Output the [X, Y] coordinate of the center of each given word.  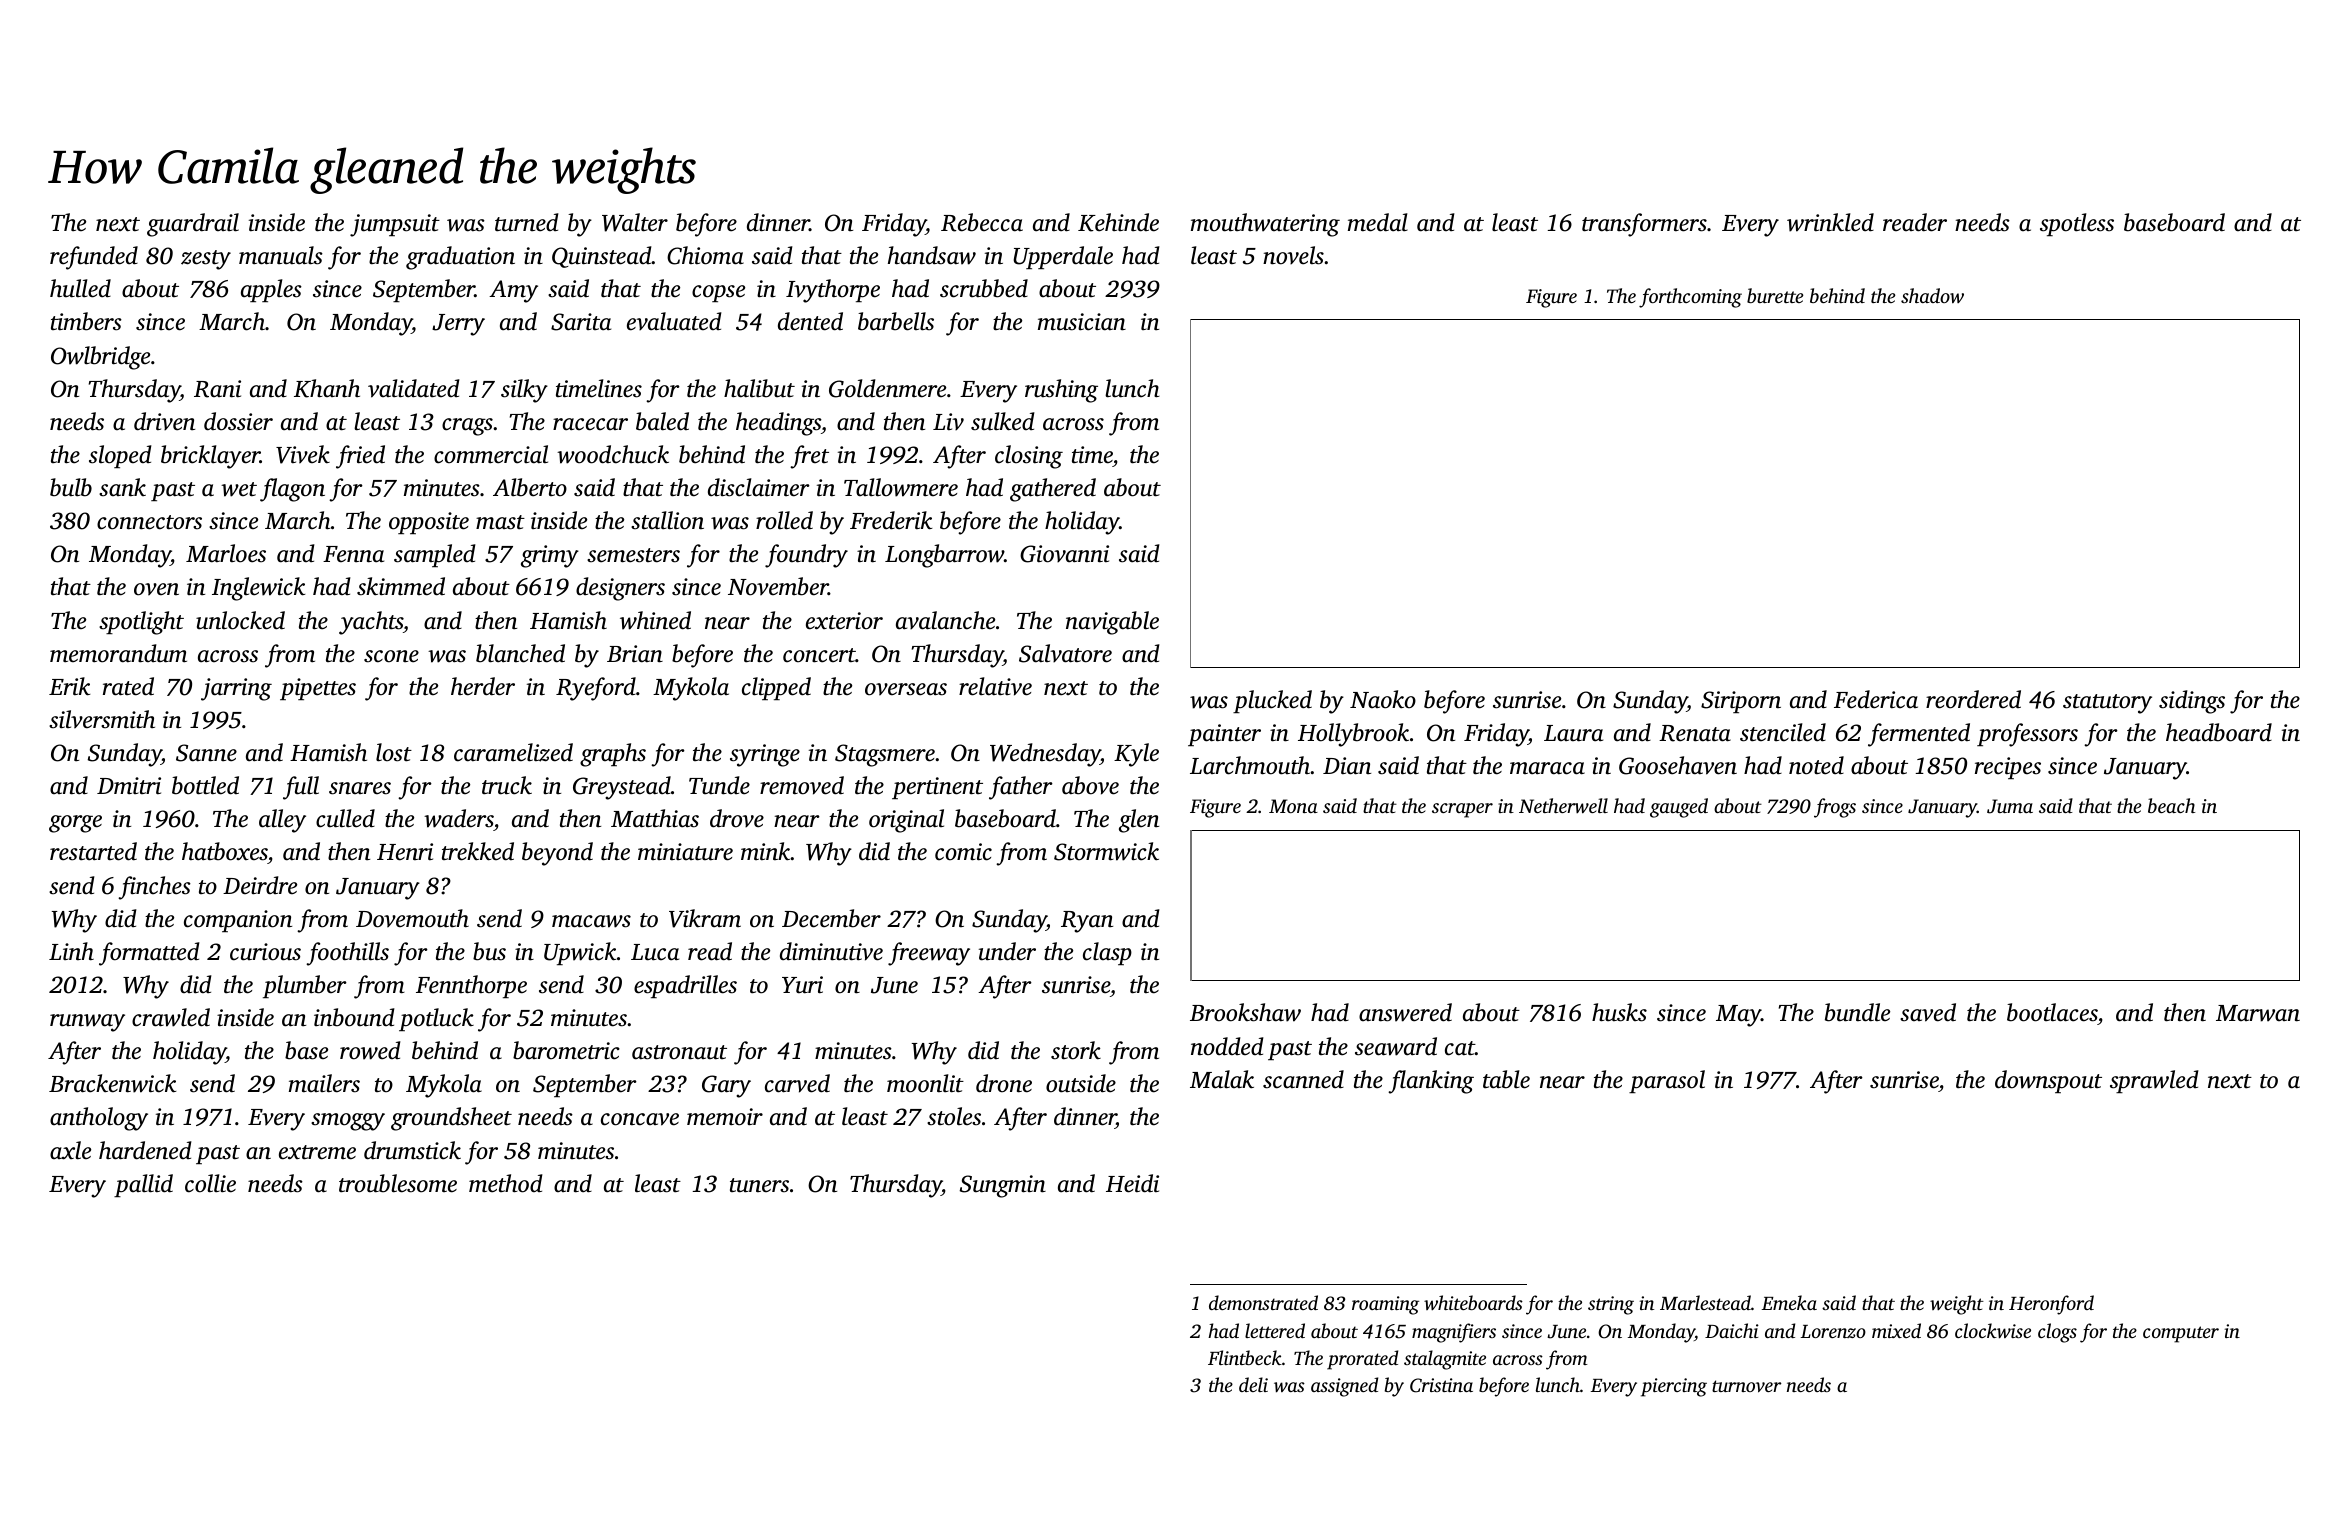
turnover [1747, 1386]
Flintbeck [1245, 1357]
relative [995, 686]
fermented [1919, 735]
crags [467, 427]
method [506, 1183]
